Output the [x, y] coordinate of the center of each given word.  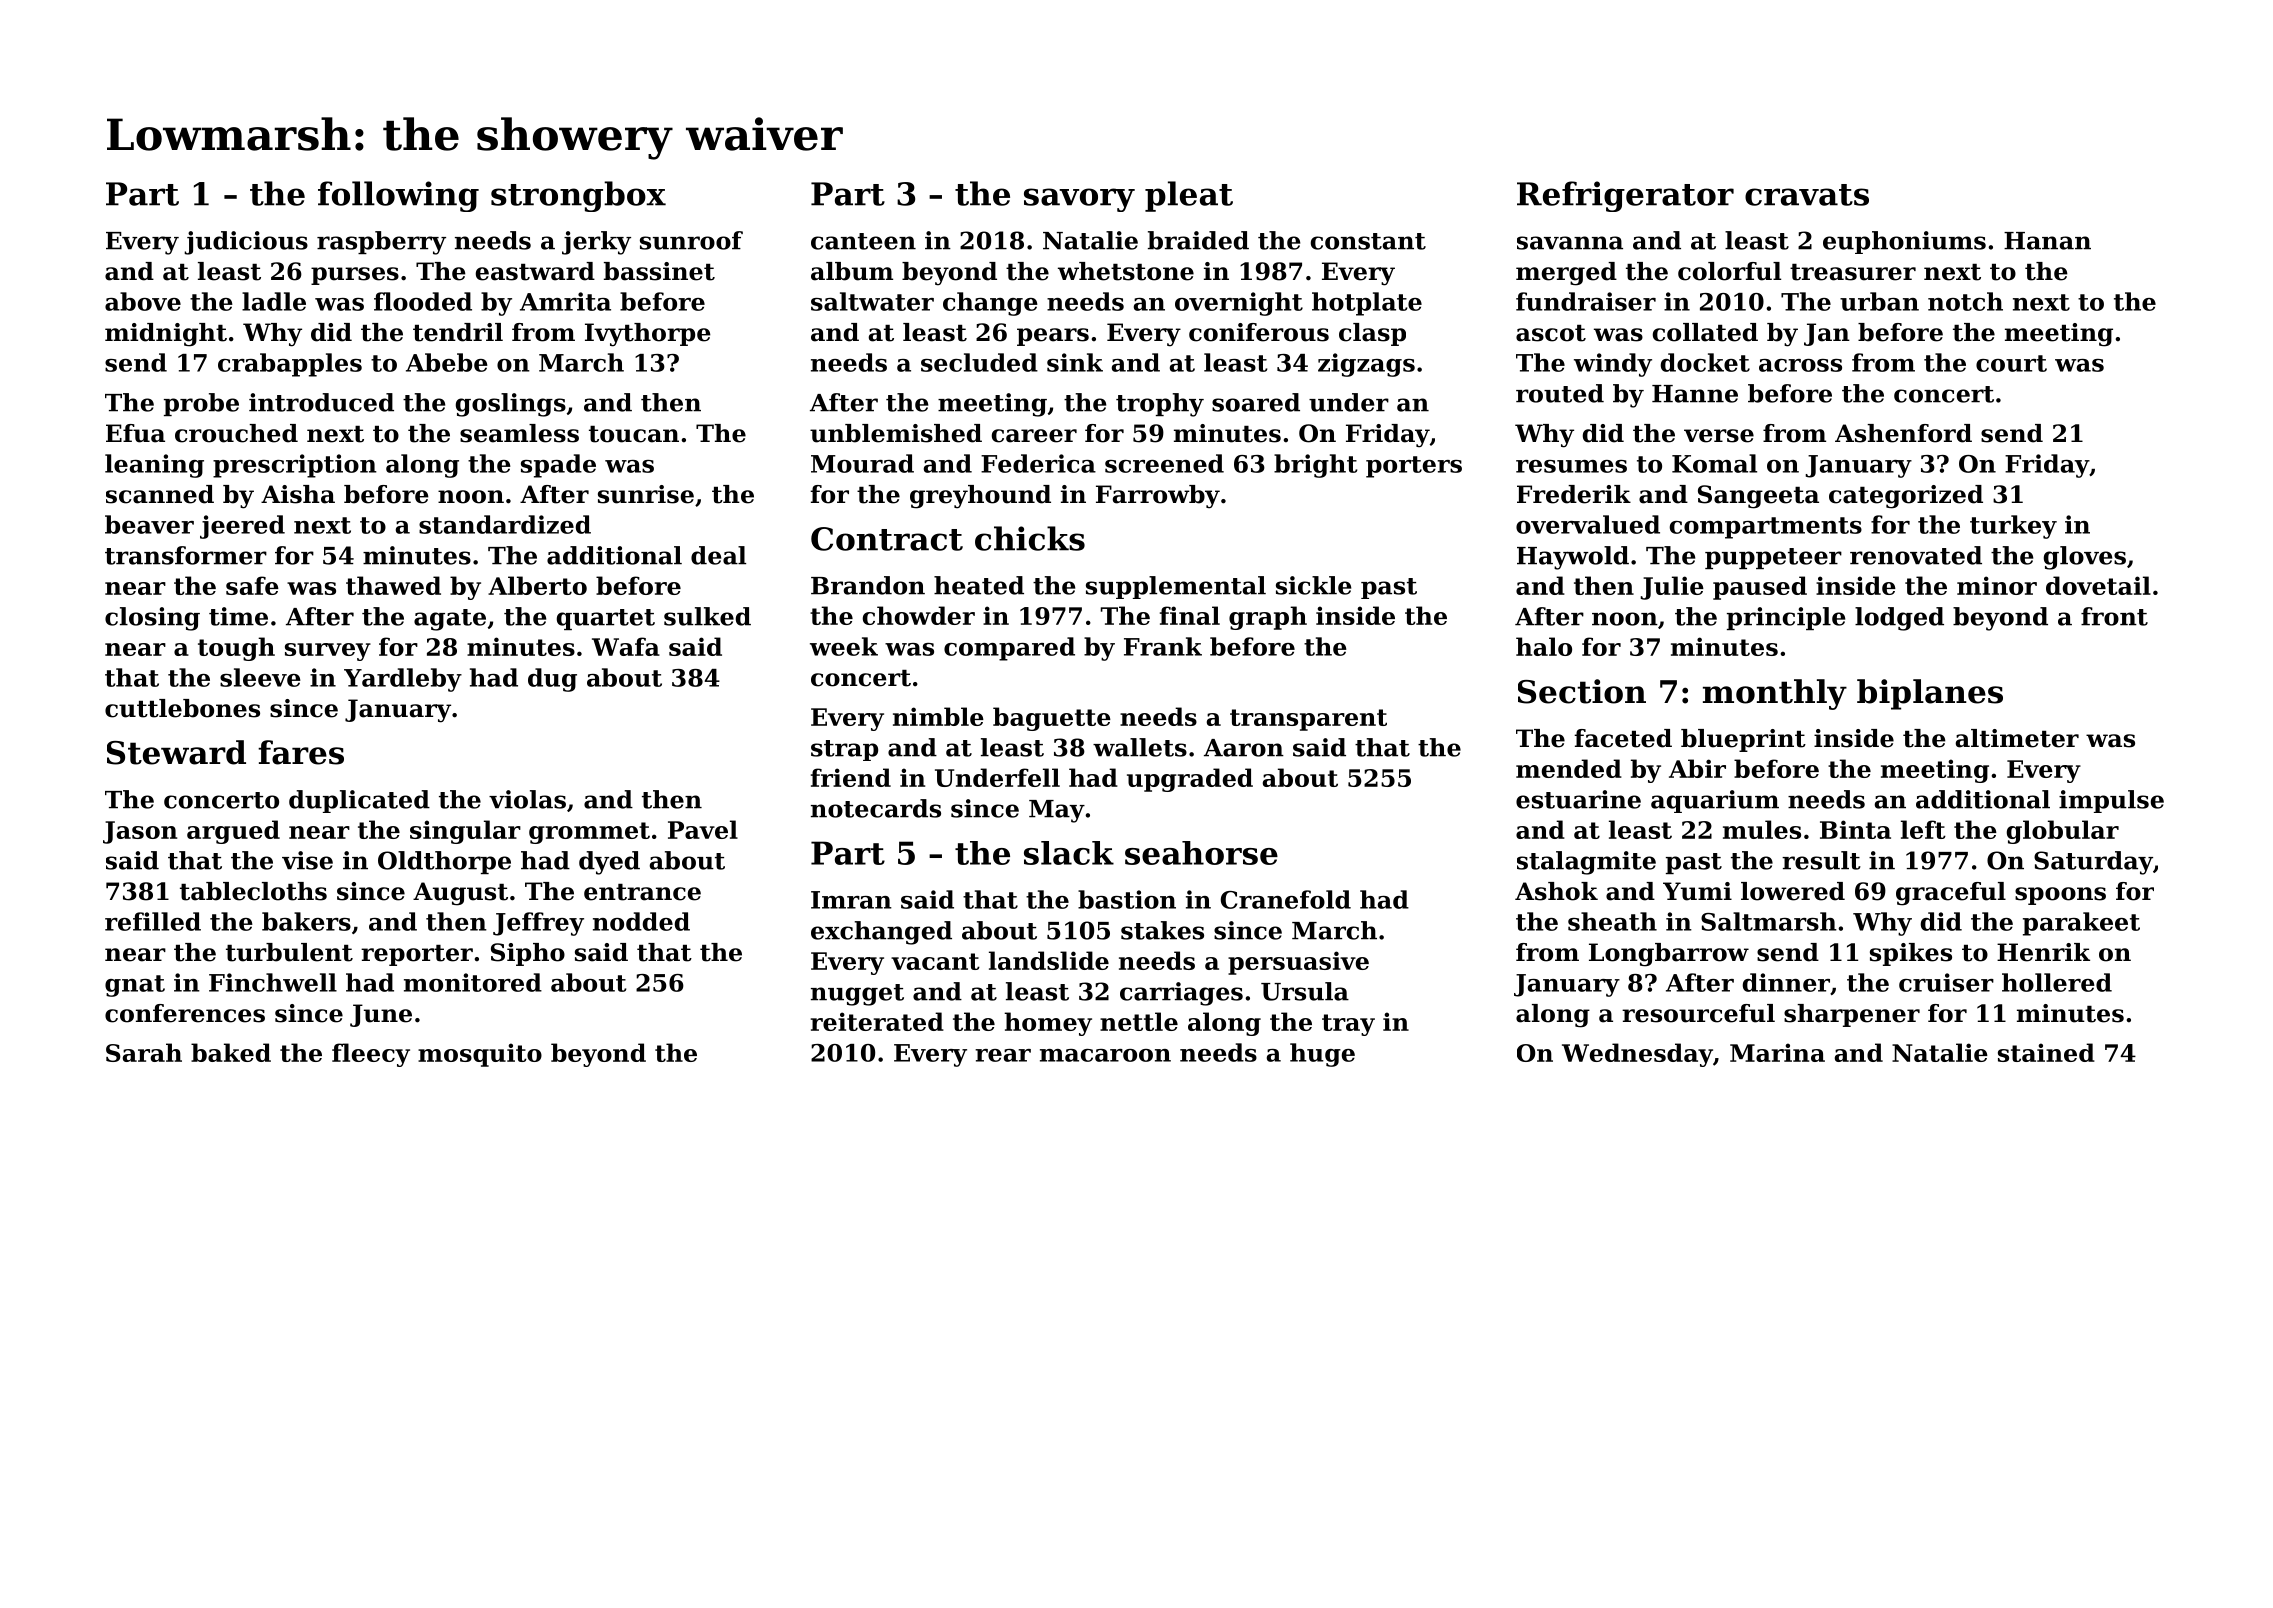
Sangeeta [1758, 497]
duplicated [359, 801]
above [143, 301]
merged [1566, 274]
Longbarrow [1669, 955]
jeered [242, 527]
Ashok [1556, 891]
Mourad [862, 463]
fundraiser [1586, 301]
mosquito [480, 1055]
